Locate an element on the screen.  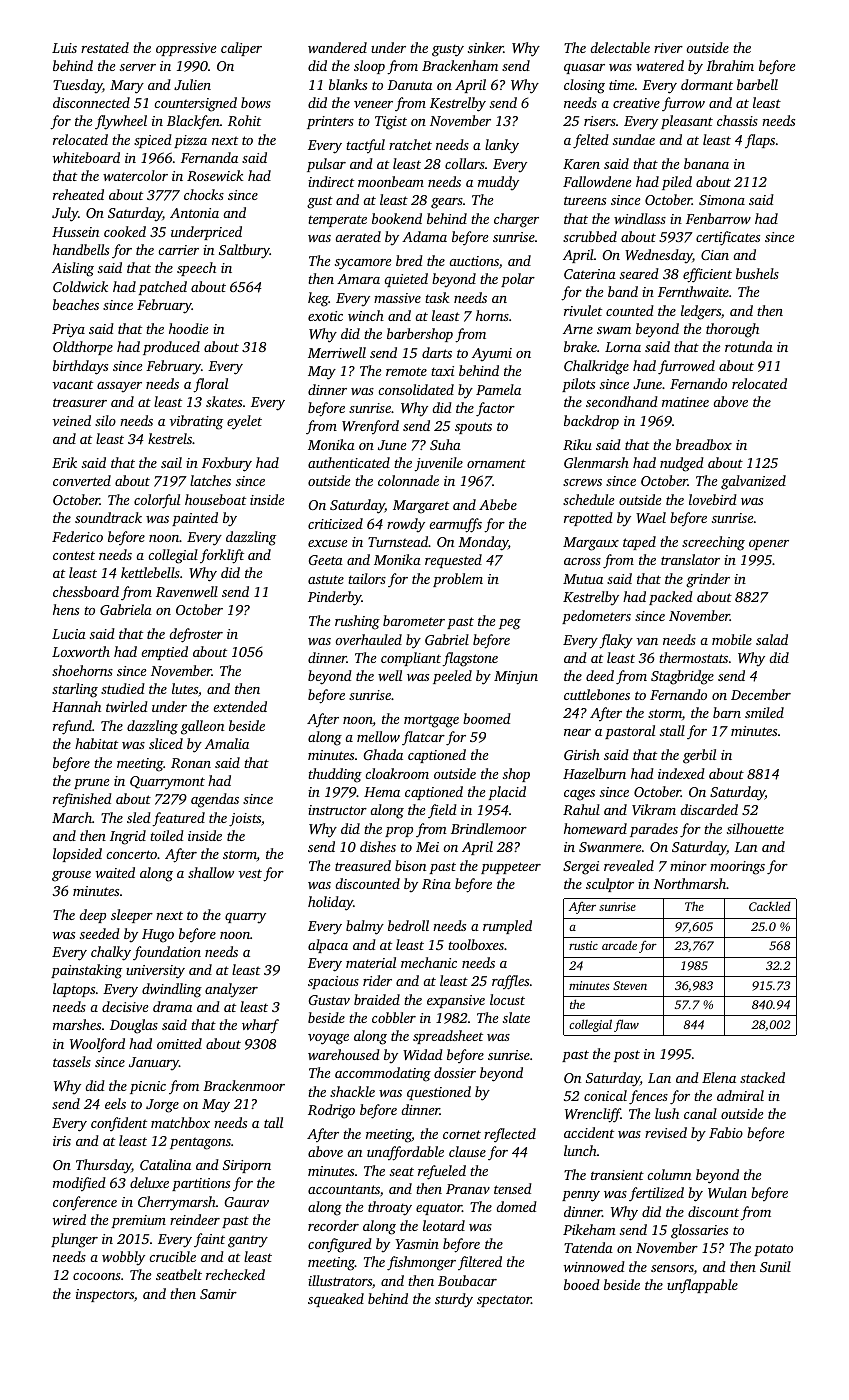
wandered is located at coordinates (337, 47).
